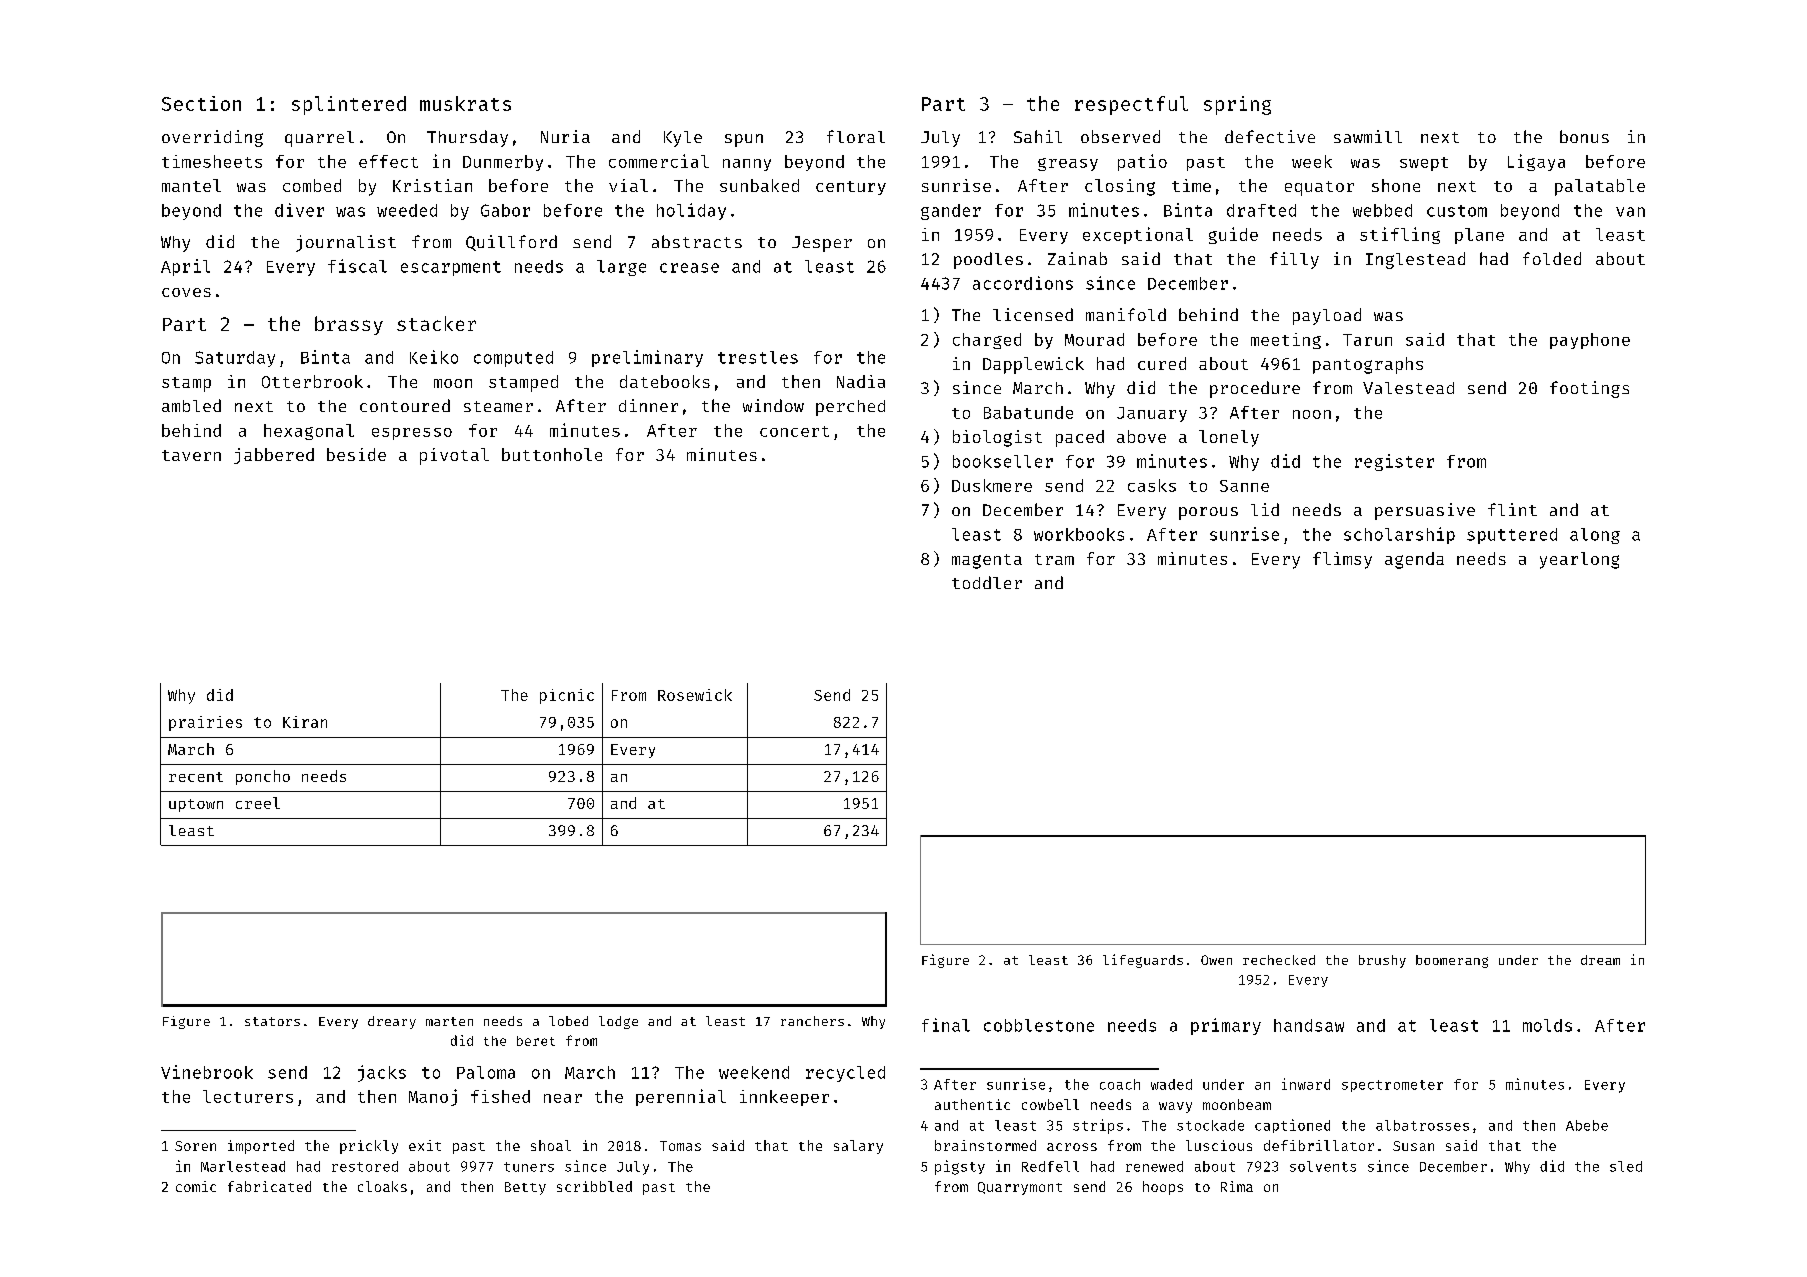  Describe the element at coordinates (812, 1021) in the screenshot. I see `ranchers` at that location.
